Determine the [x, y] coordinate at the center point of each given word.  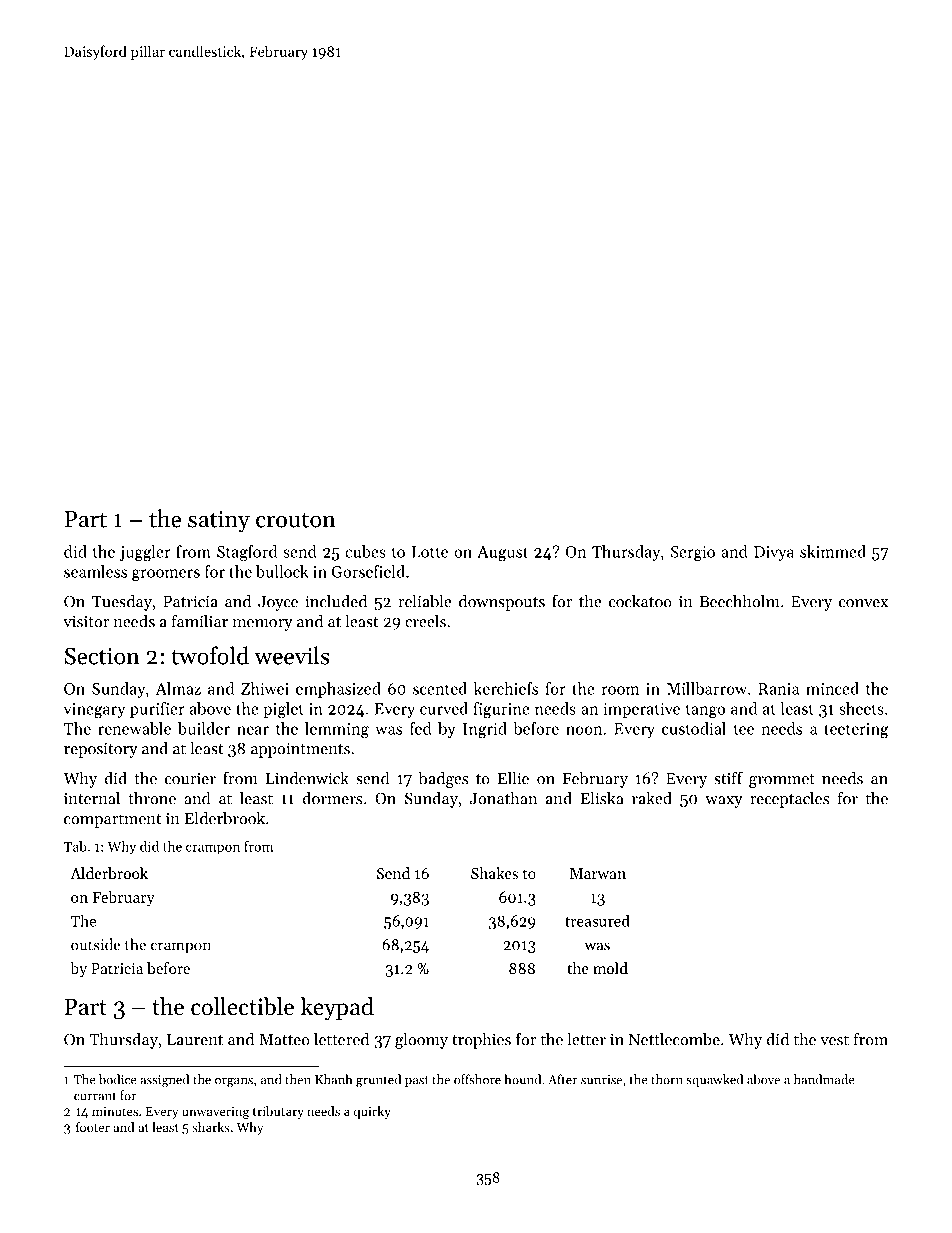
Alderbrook [109, 873]
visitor [86, 622]
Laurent [195, 1040]
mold [610, 968]
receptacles [789, 800]
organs [234, 1083]
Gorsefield [368, 571]
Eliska [602, 798]
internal [92, 798]
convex [863, 603]
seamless [95, 571]
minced [832, 688]
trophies [481, 1041]
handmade [824, 1079]
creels [425, 621]
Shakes [494, 873]
